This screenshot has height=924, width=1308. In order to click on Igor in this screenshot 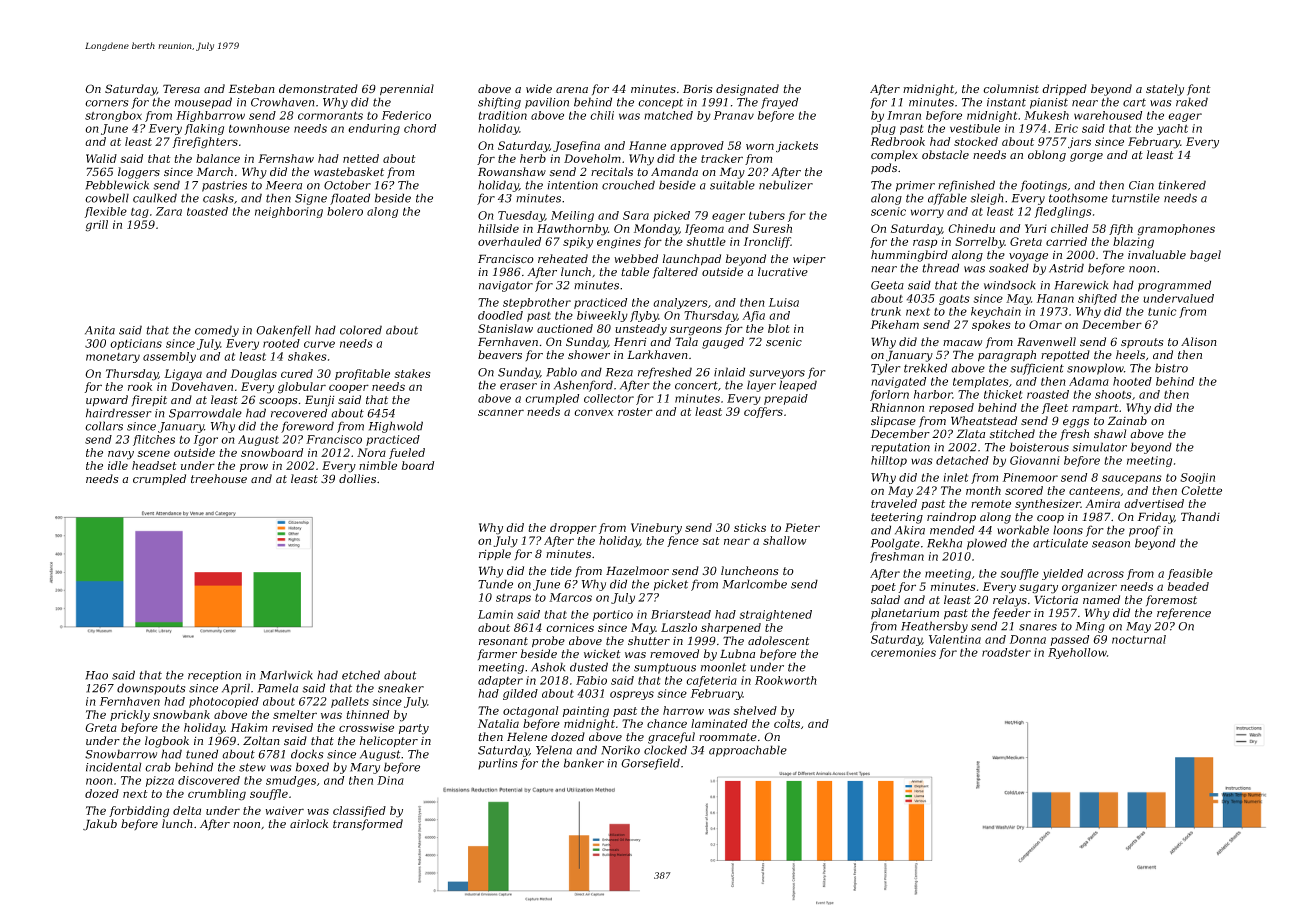, I will do `click(206, 440)`.
